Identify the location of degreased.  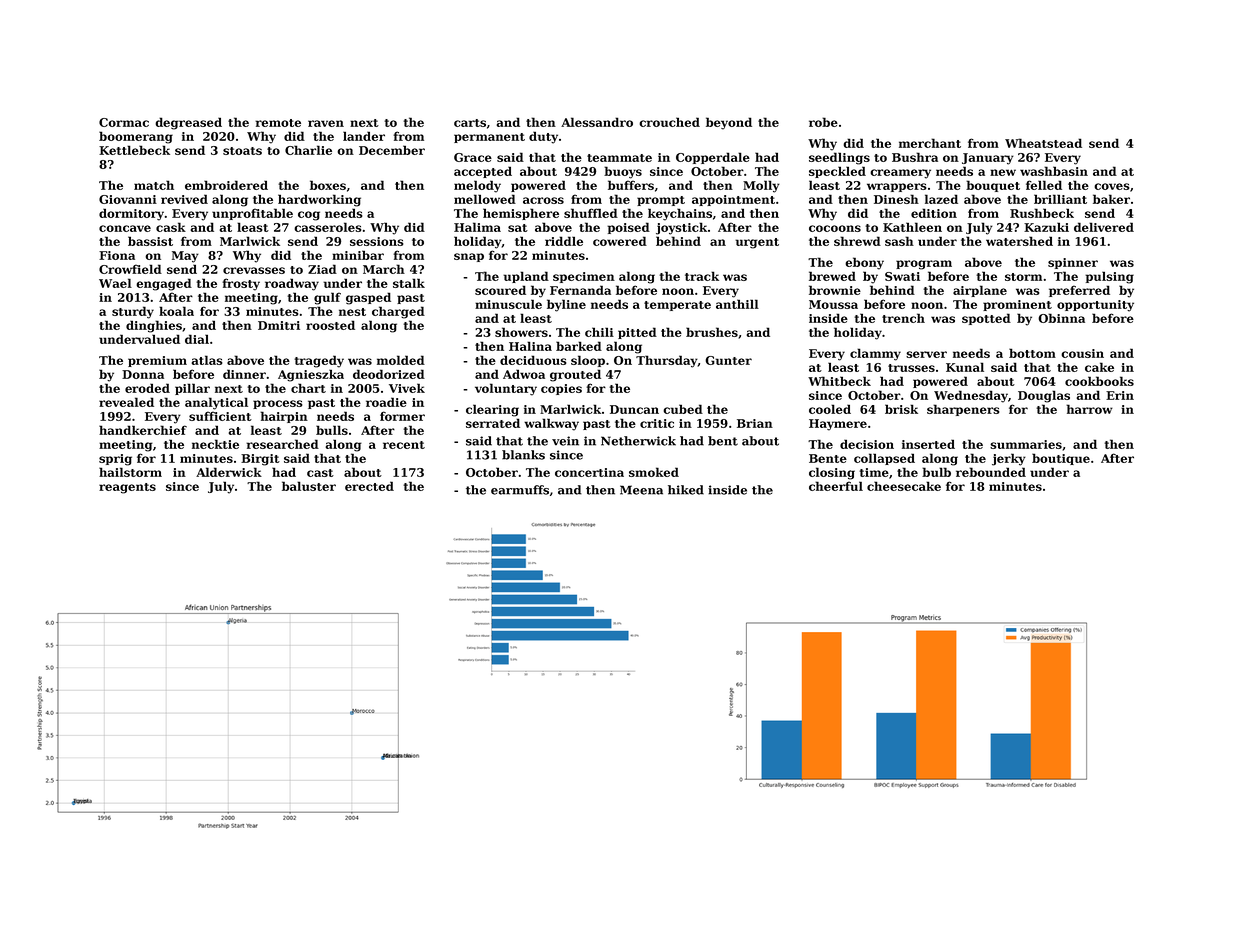
(188, 123).
